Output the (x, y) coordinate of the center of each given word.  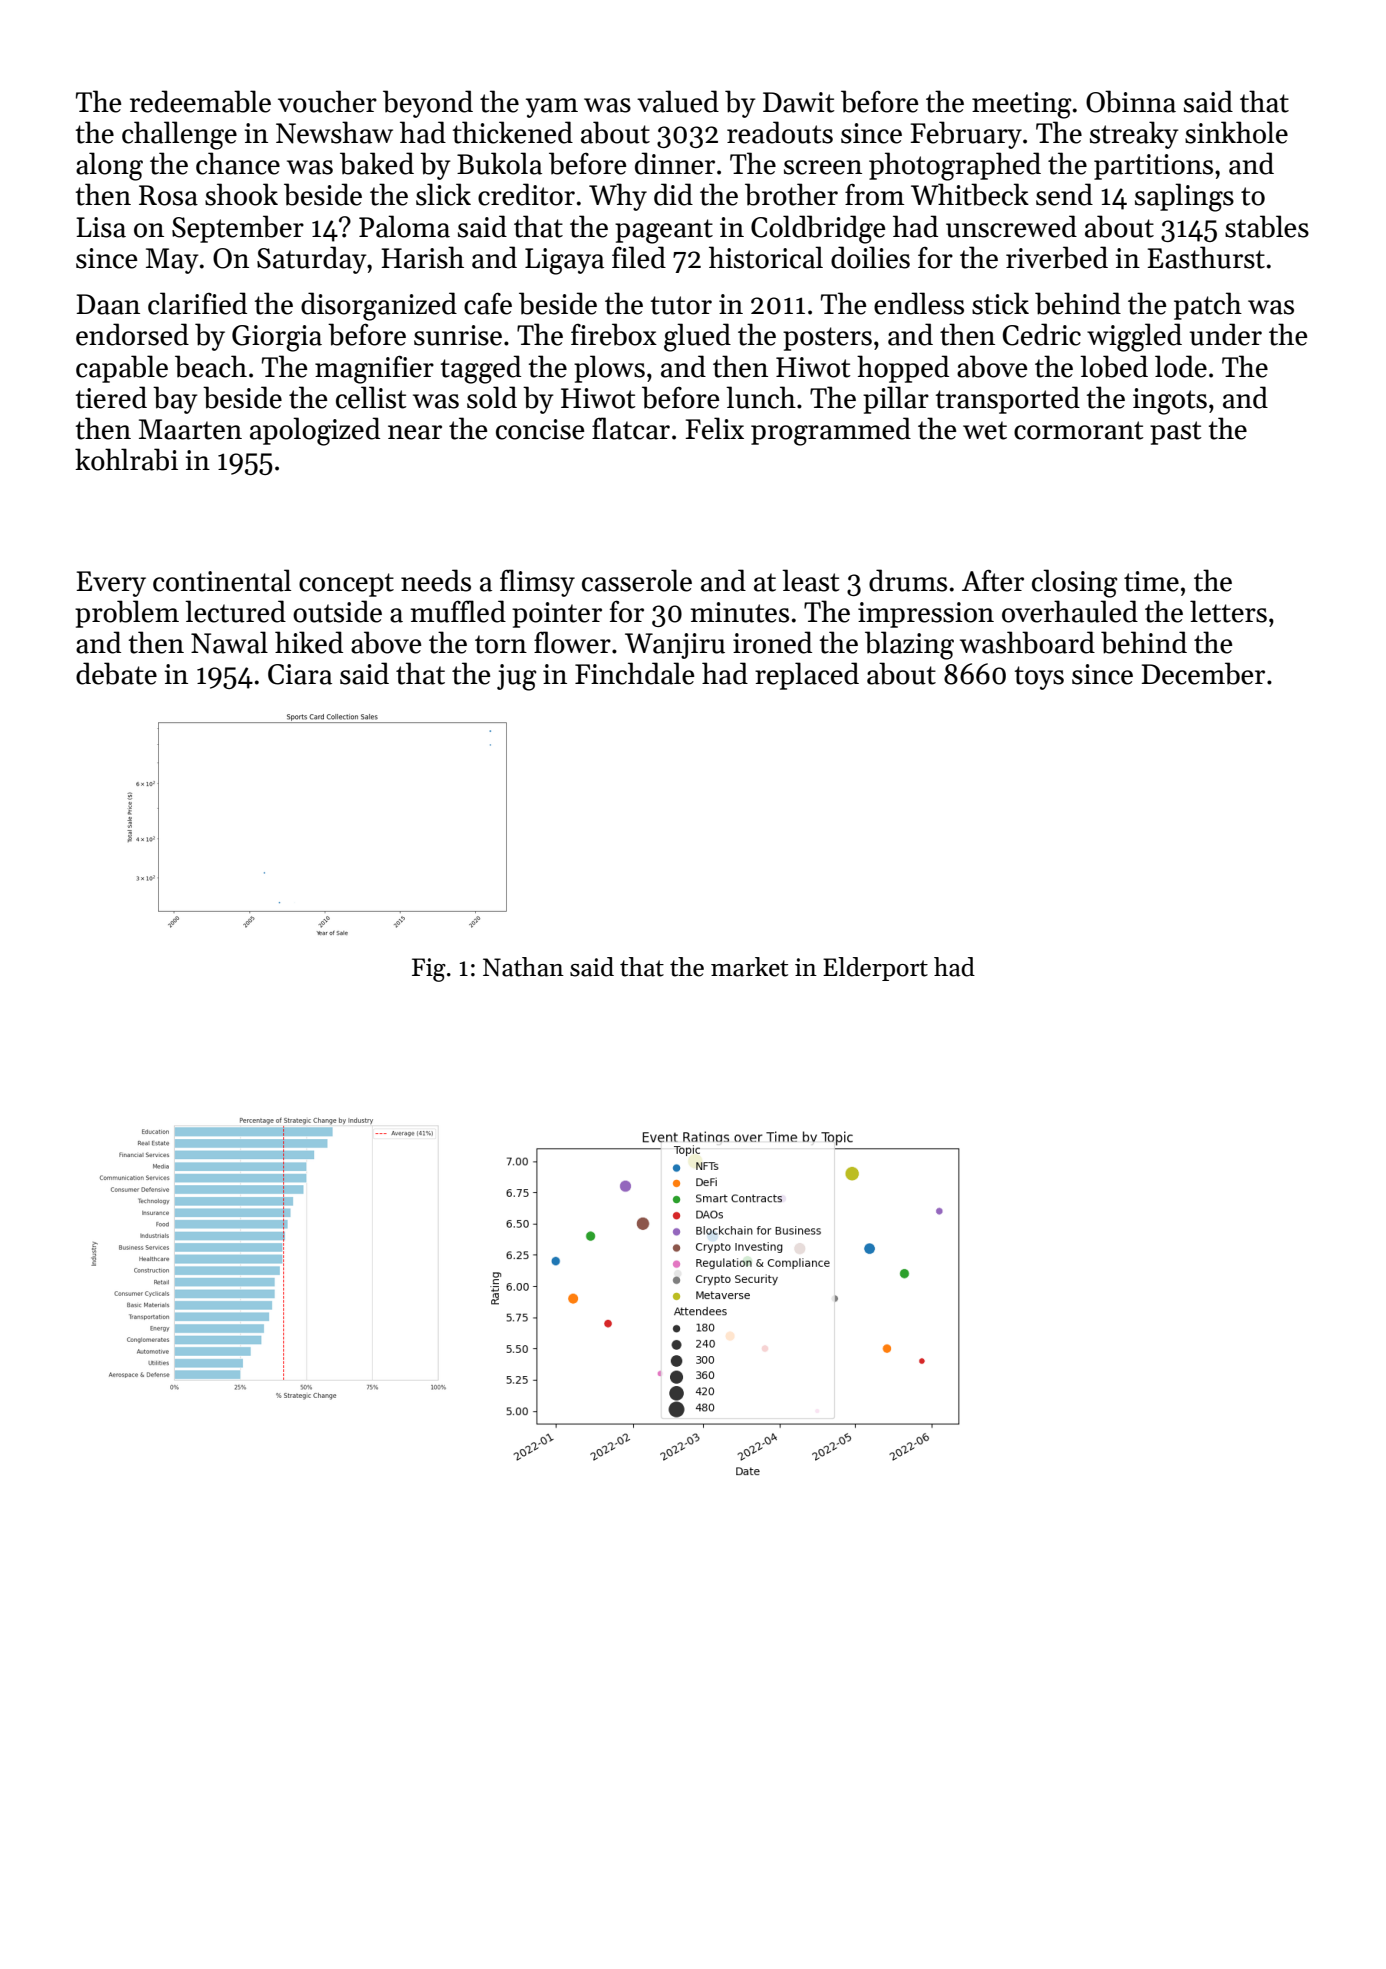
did (673, 194)
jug (517, 677)
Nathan (523, 967)
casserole (637, 580)
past (1175, 433)
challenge (179, 135)
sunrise (458, 335)
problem (127, 614)
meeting (1022, 105)
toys (1039, 678)
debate (116, 673)
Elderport (875, 969)
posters (827, 339)
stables (1267, 226)
